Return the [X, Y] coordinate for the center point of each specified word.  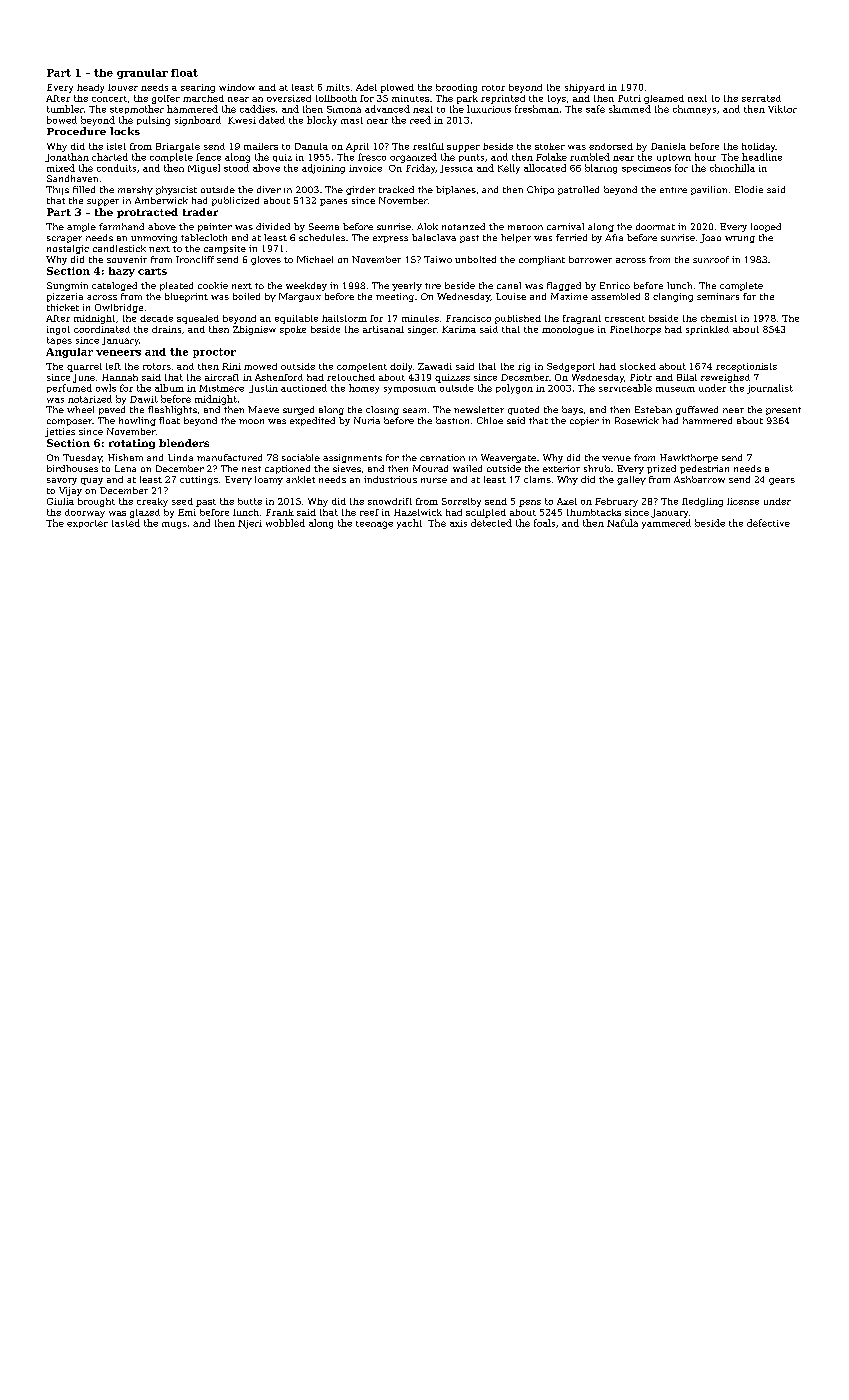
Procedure [76, 131]
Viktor [782, 109]
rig [524, 367]
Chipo [540, 190]
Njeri [250, 524]
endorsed [611, 146]
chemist [719, 318]
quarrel [84, 367]
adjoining [323, 169]
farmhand [121, 226]
